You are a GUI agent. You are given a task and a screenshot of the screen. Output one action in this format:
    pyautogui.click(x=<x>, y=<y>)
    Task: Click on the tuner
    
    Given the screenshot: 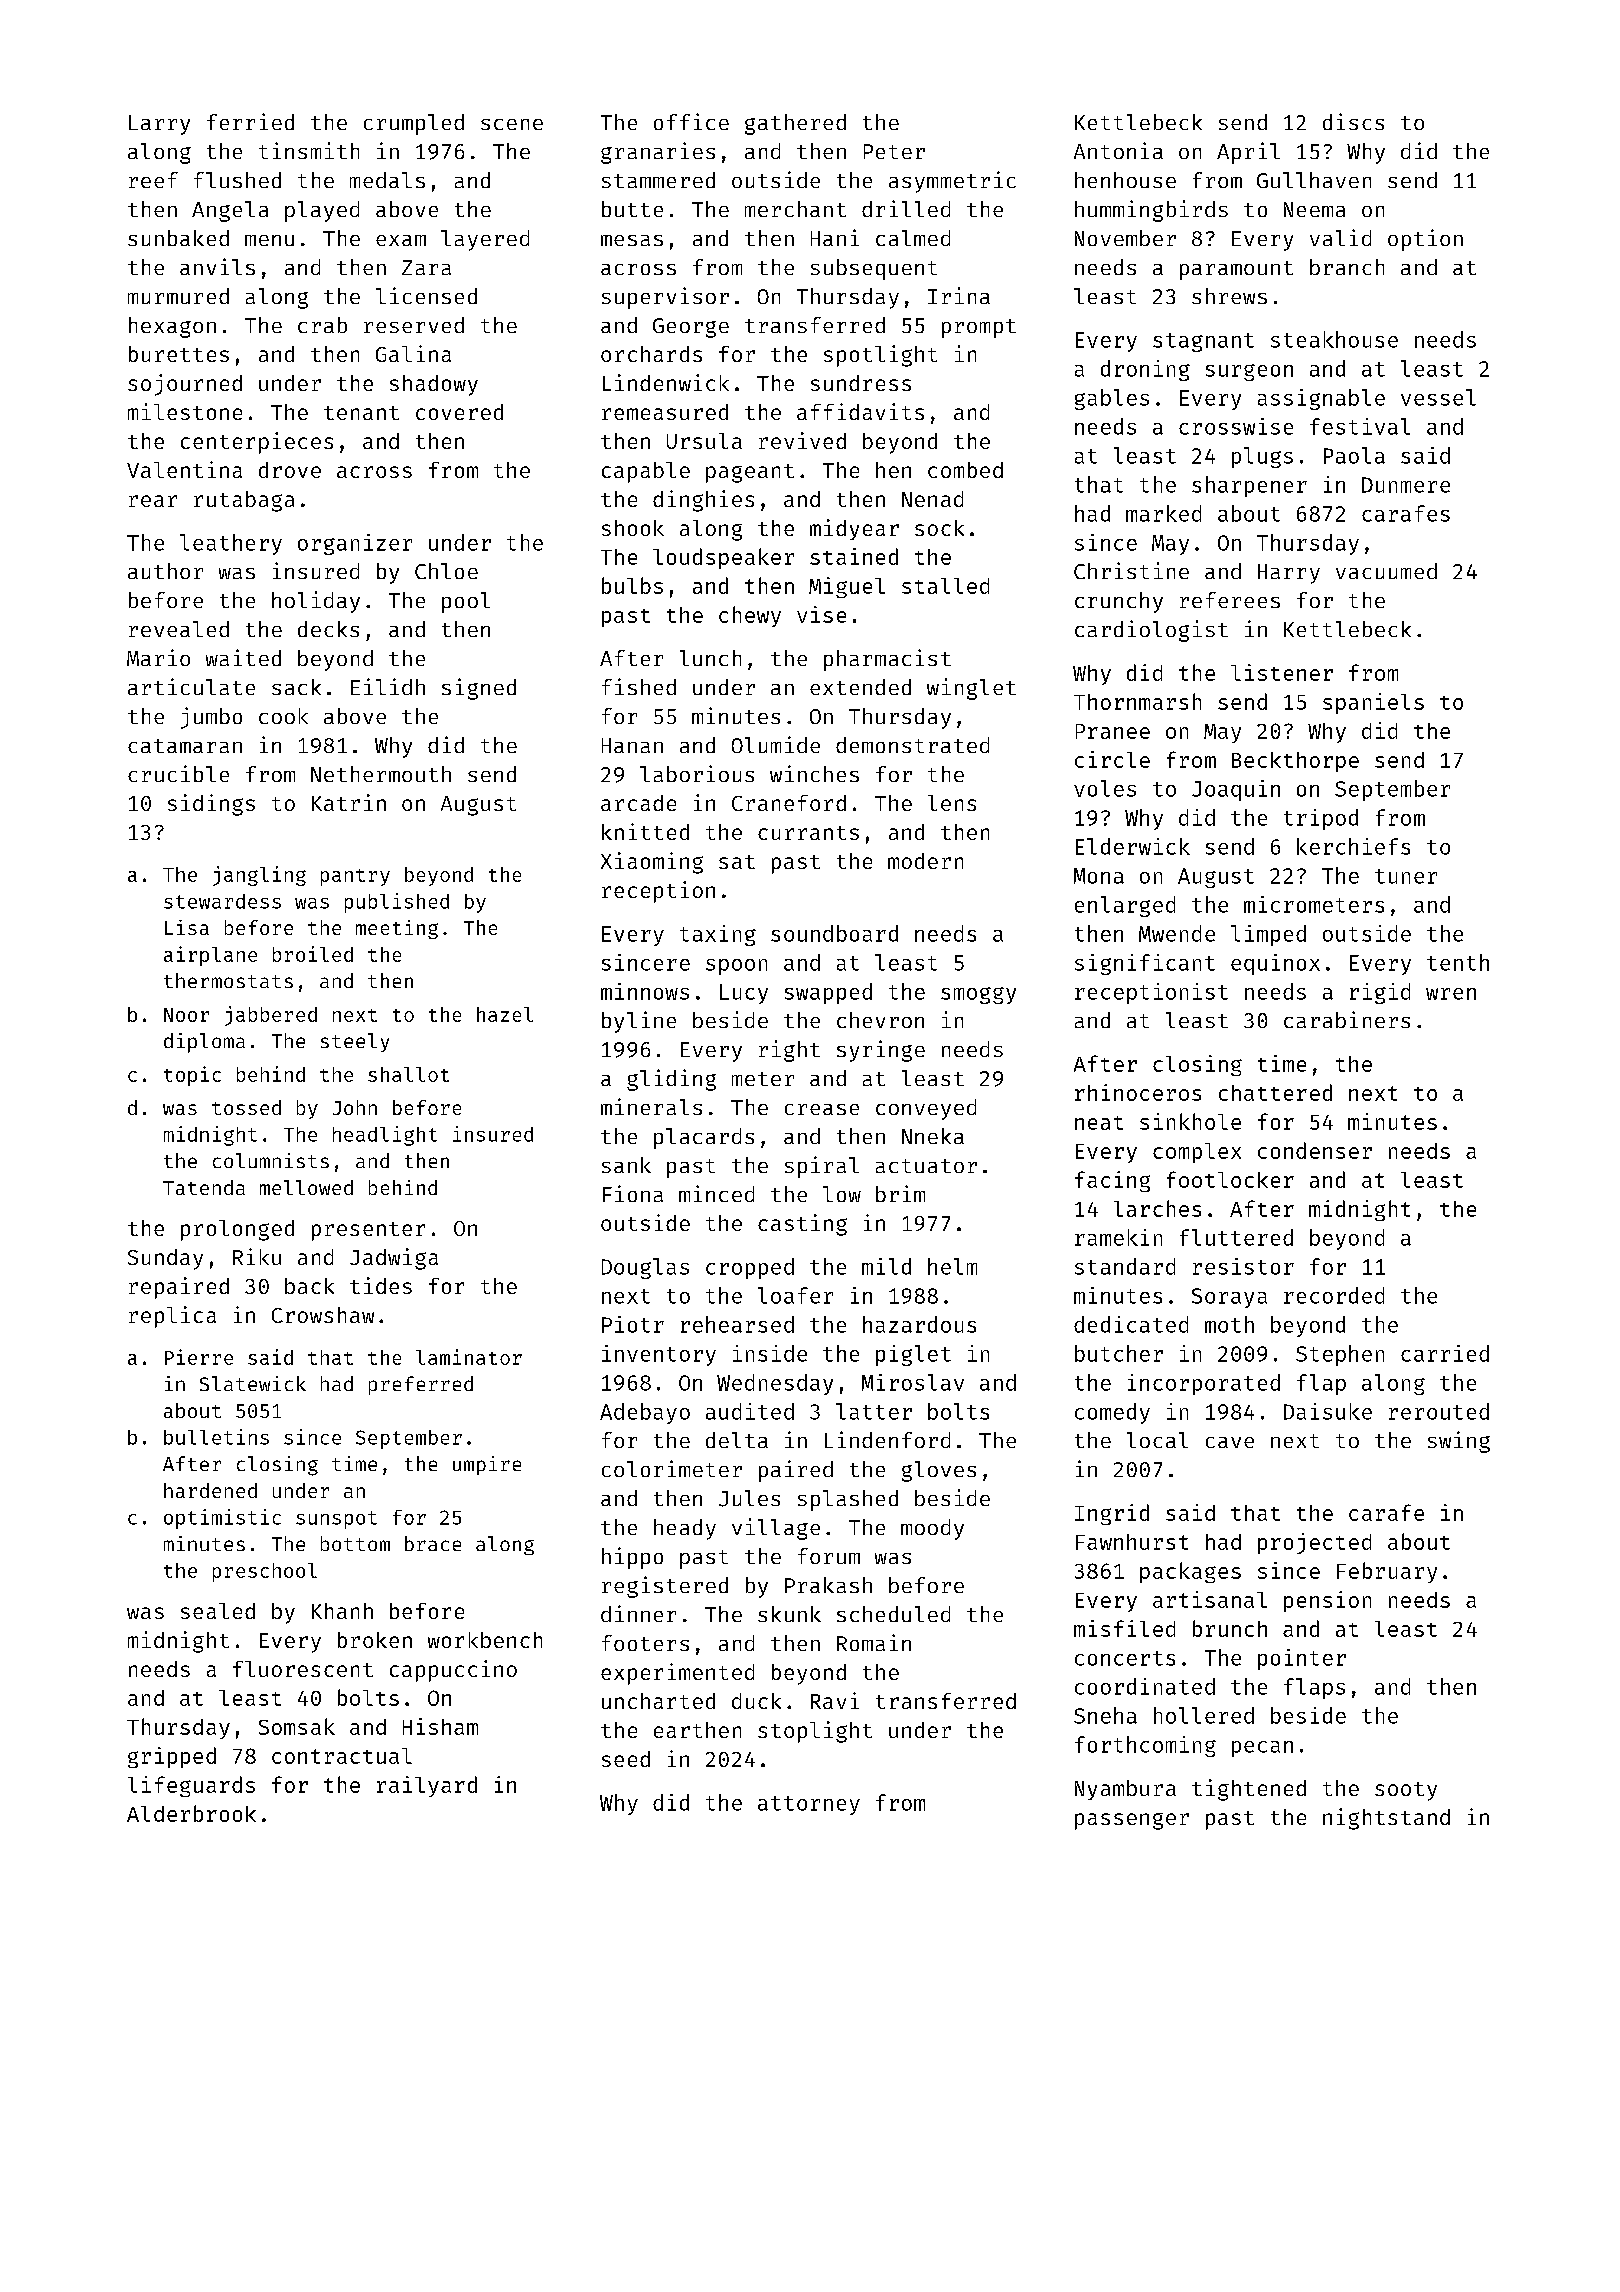 What is the action you would take?
    pyautogui.click(x=1406, y=876)
